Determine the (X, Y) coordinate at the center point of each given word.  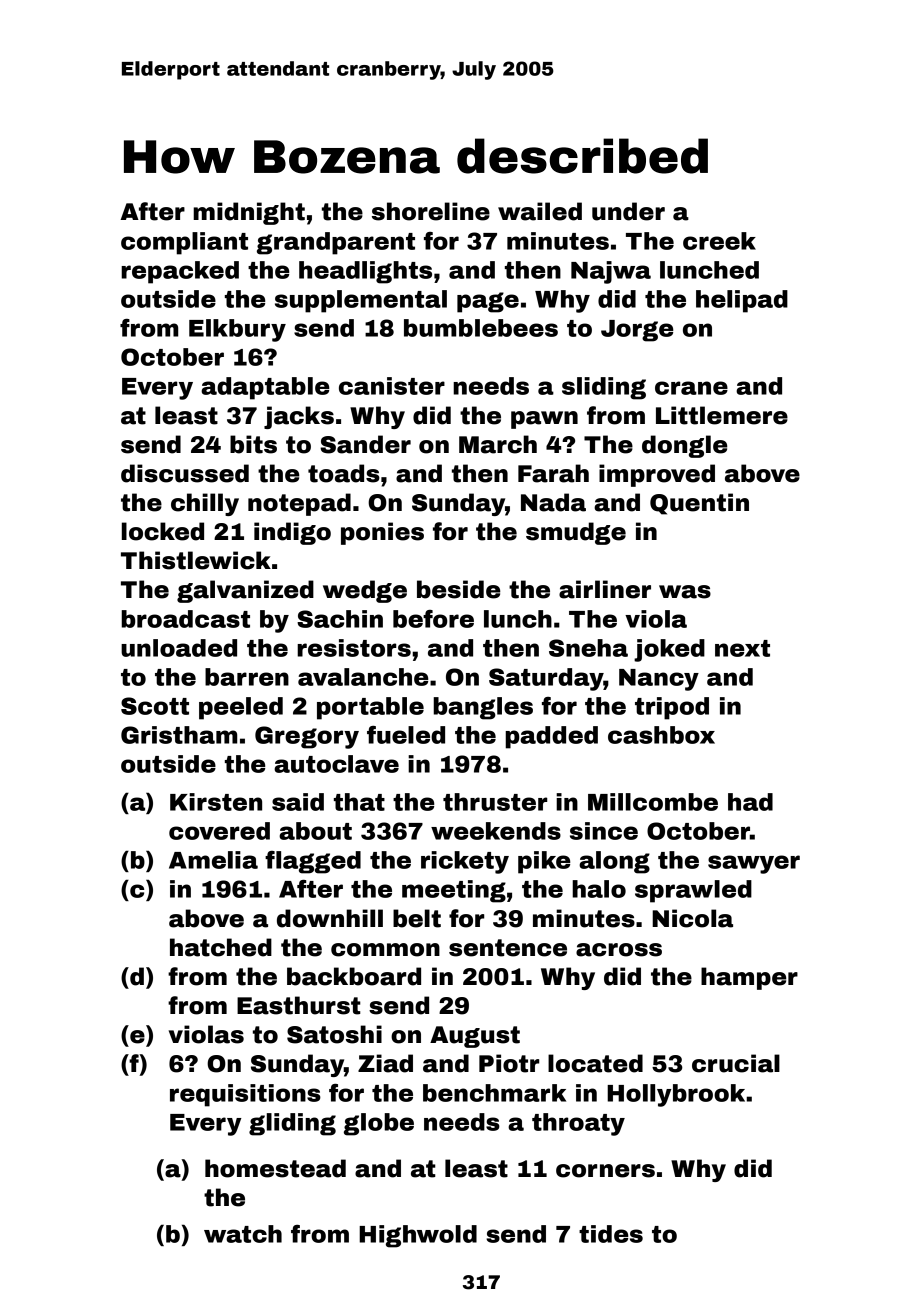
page (488, 302)
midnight (249, 213)
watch (243, 1234)
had (750, 802)
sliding (604, 388)
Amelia (213, 860)
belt (417, 918)
